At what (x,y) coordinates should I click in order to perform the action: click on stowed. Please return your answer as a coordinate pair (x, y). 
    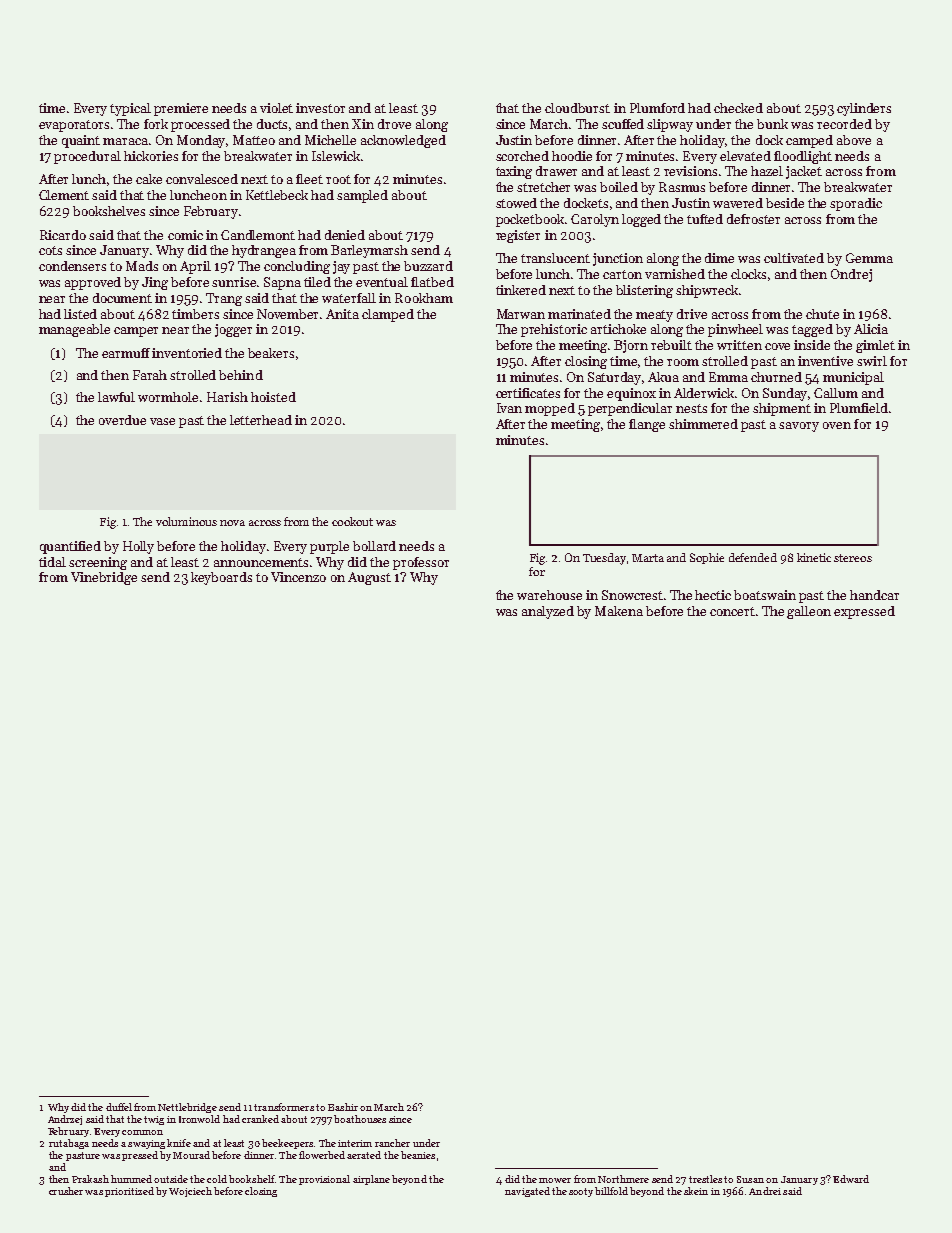
    Looking at the image, I should click on (516, 203).
